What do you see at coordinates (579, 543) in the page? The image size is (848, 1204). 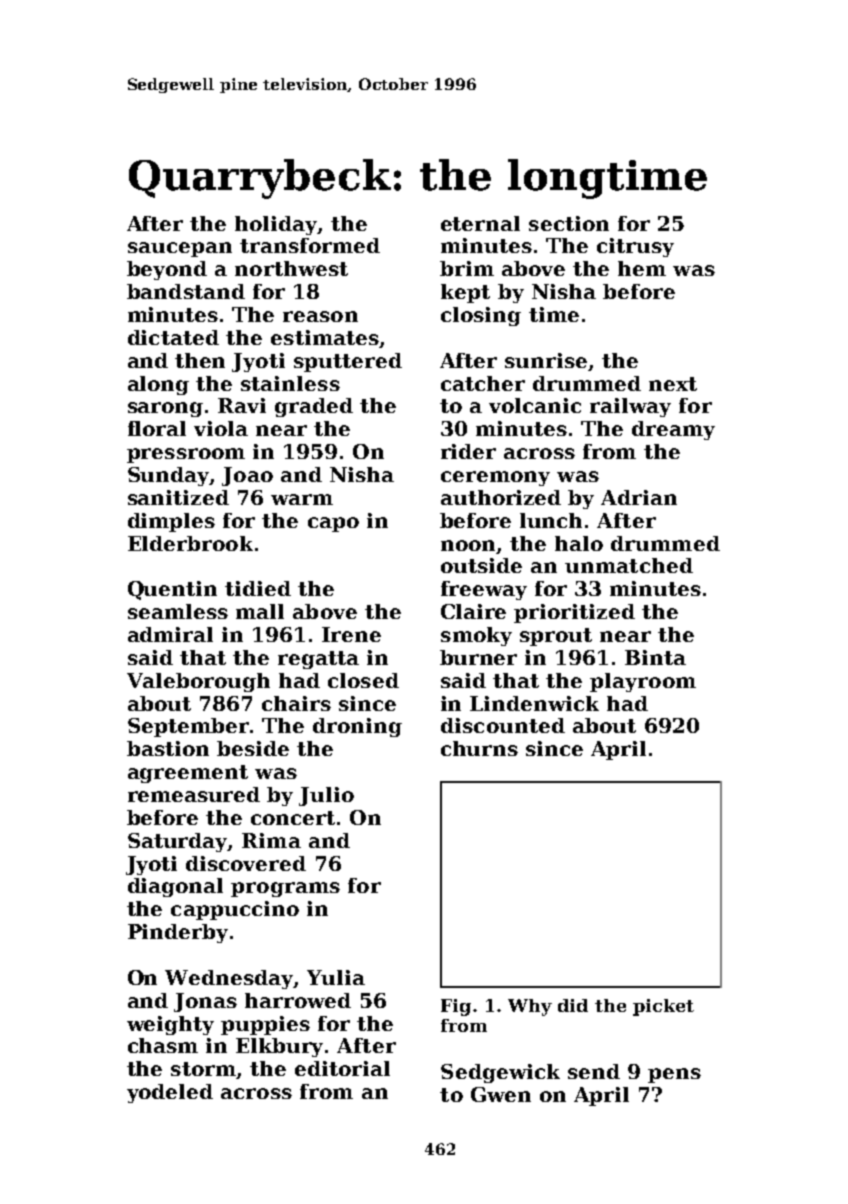 I see `halo` at bounding box center [579, 543].
